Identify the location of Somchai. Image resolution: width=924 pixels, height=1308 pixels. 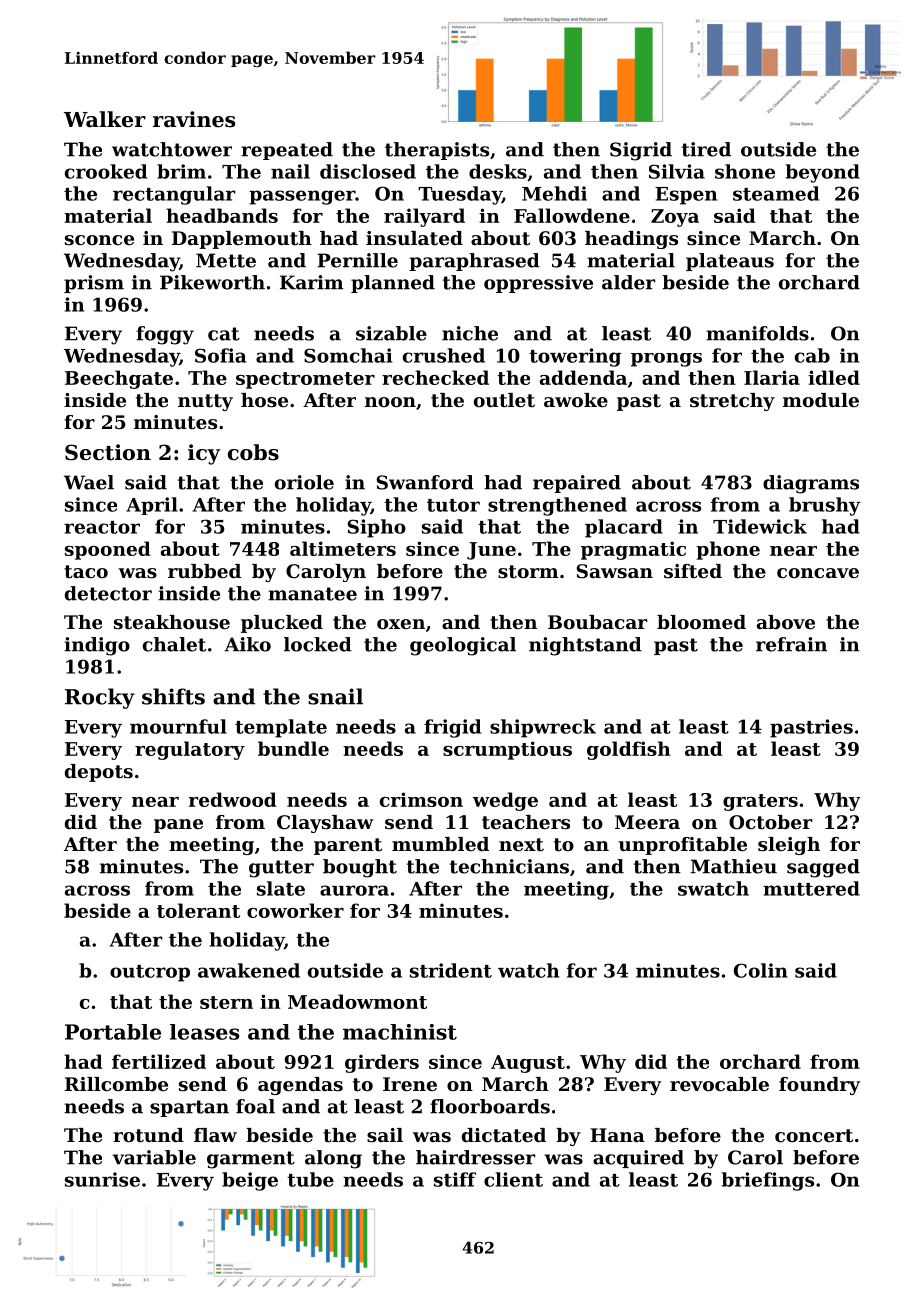
(348, 355).
